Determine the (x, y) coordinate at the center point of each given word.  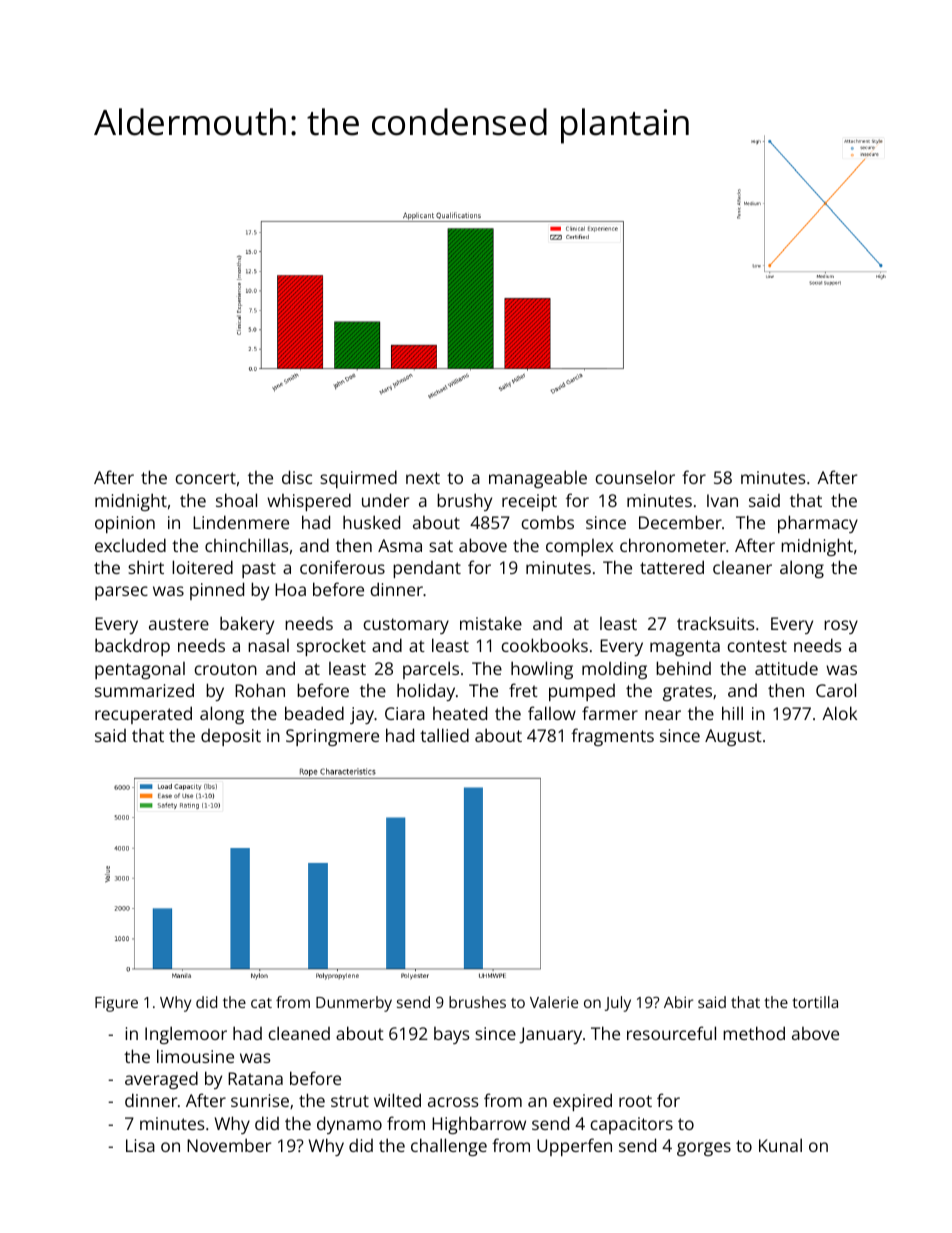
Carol (836, 690)
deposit (231, 737)
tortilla (815, 1002)
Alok (839, 713)
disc (297, 477)
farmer (610, 713)
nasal (268, 645)
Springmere (332, 737)
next (423, 478)
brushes (477, 1002)
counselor (635, 477)
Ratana (255, 1078)
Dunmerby (354, 1004)
